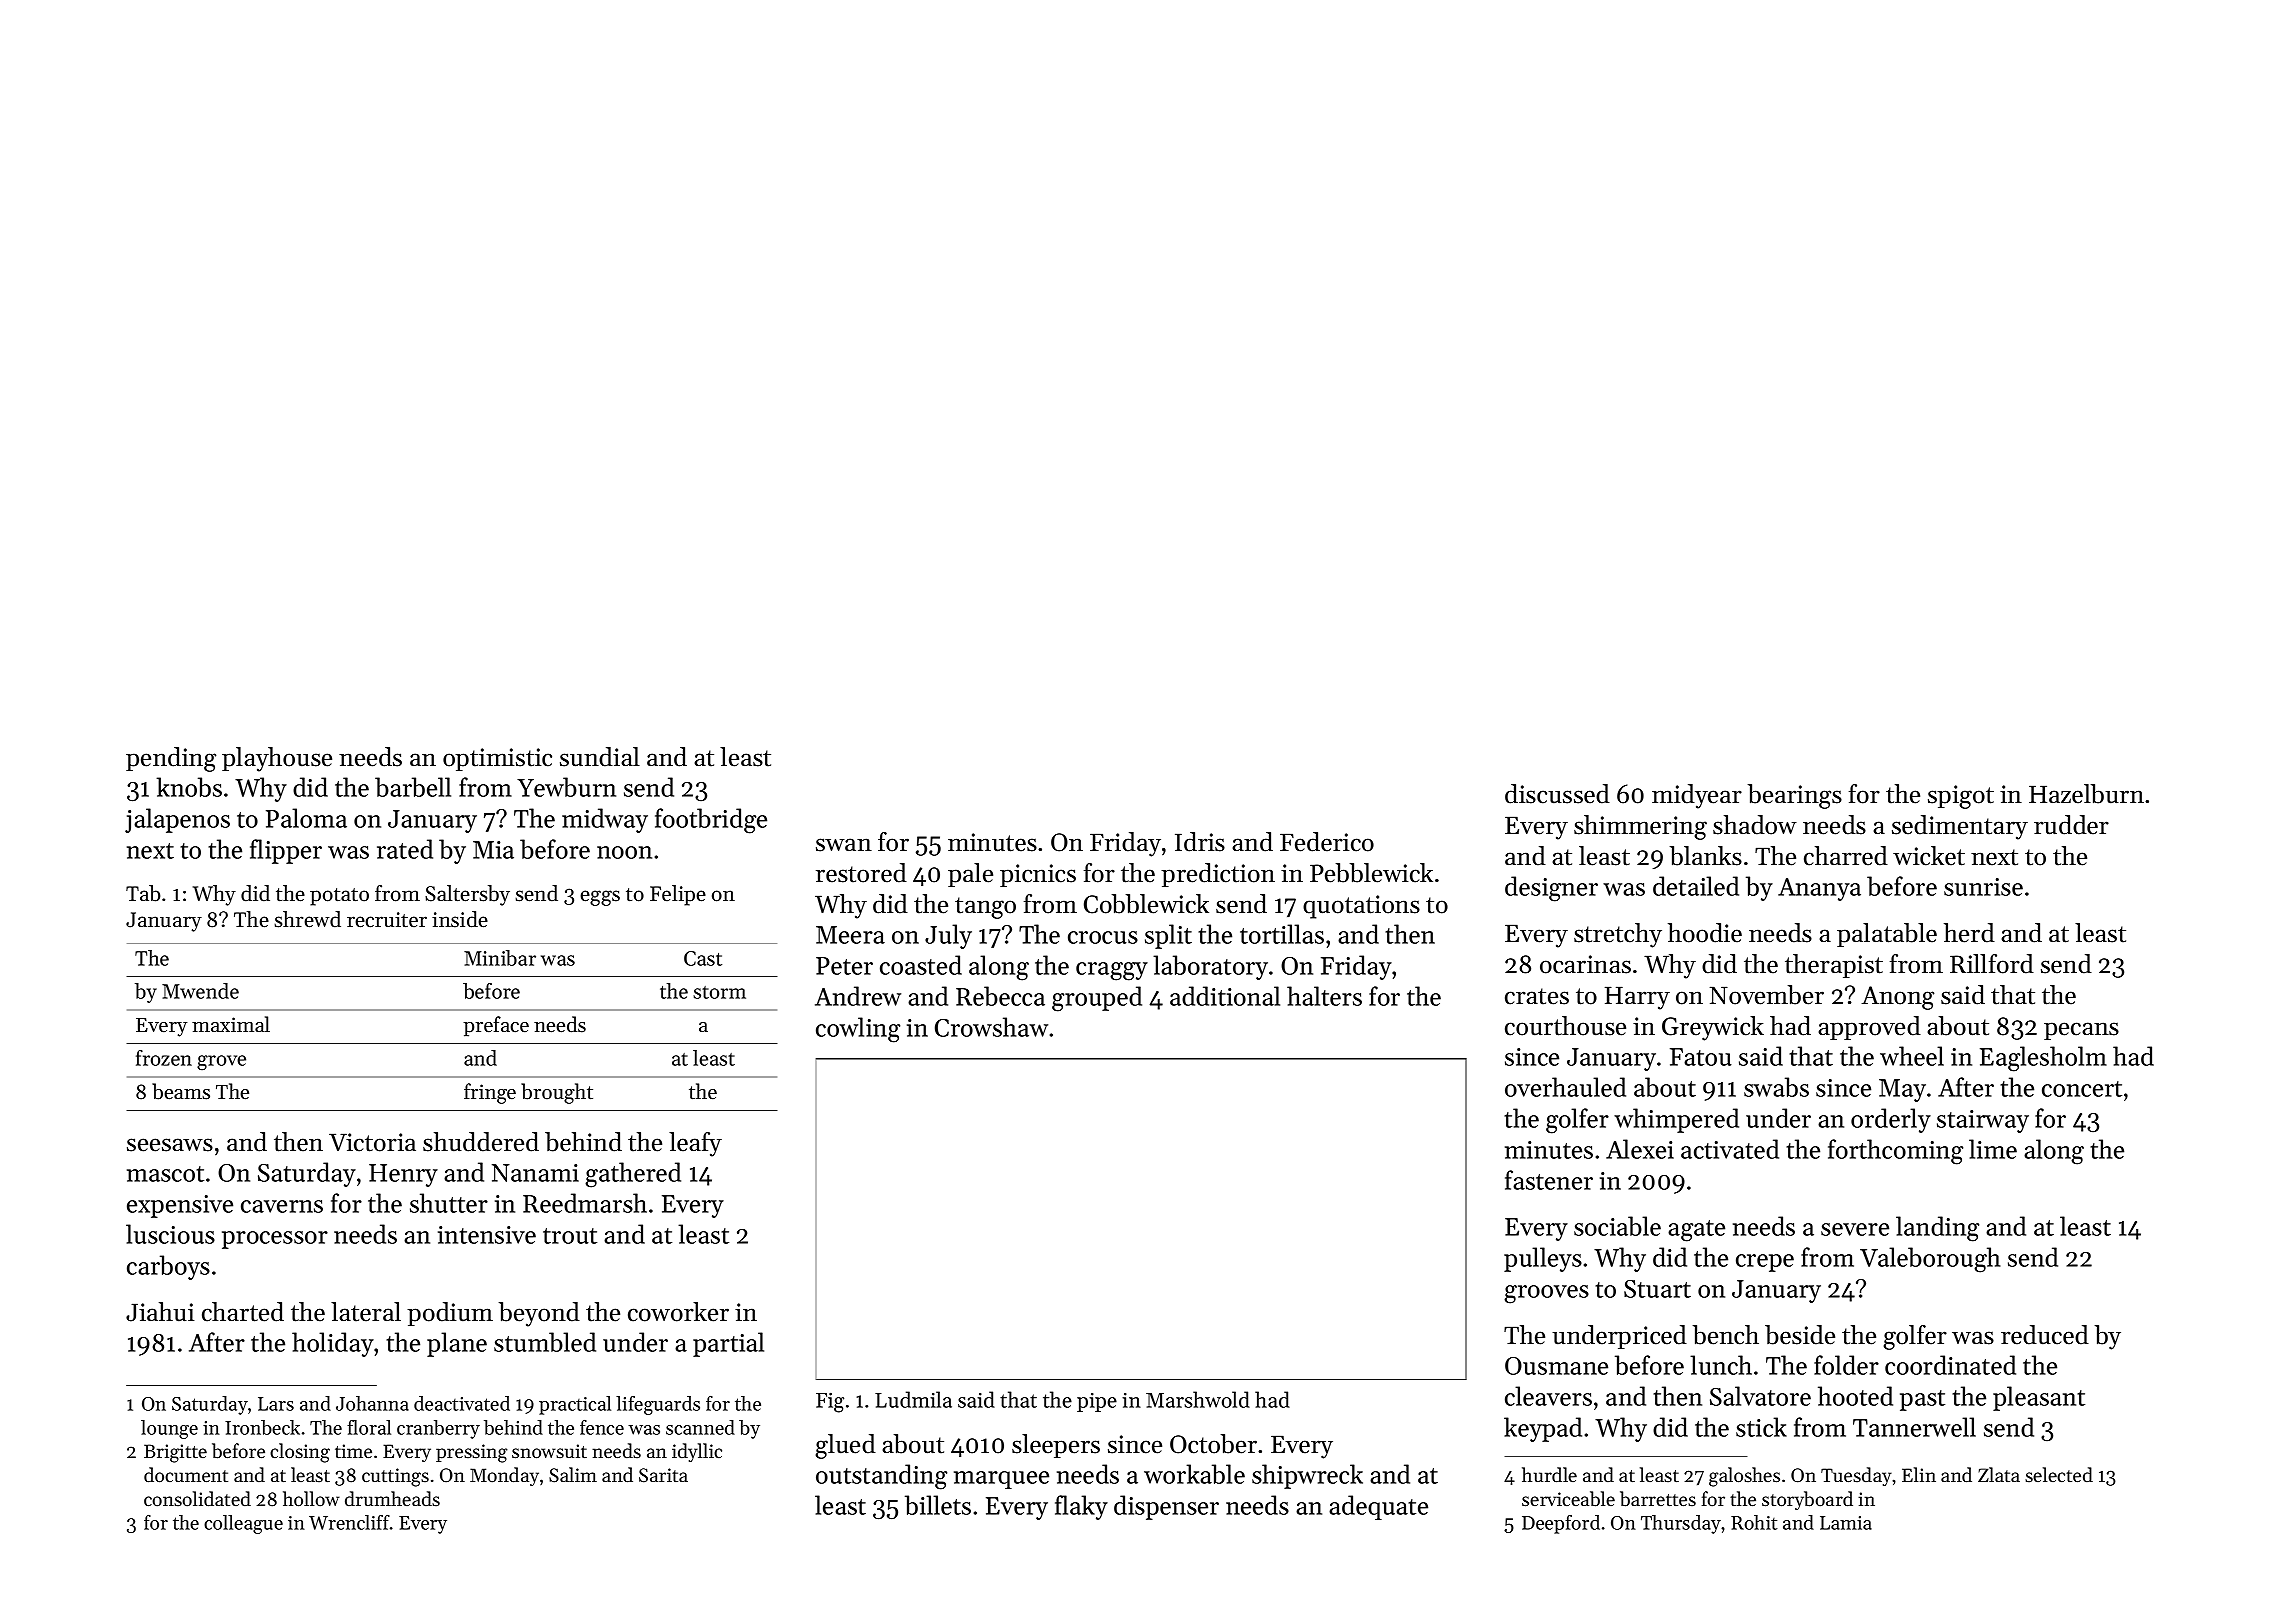 This image has width=2282, height=1614. What do you see at coordinates (438, 1429) in the image?
I see `cranberry` at bounding box center [438, 1429].
